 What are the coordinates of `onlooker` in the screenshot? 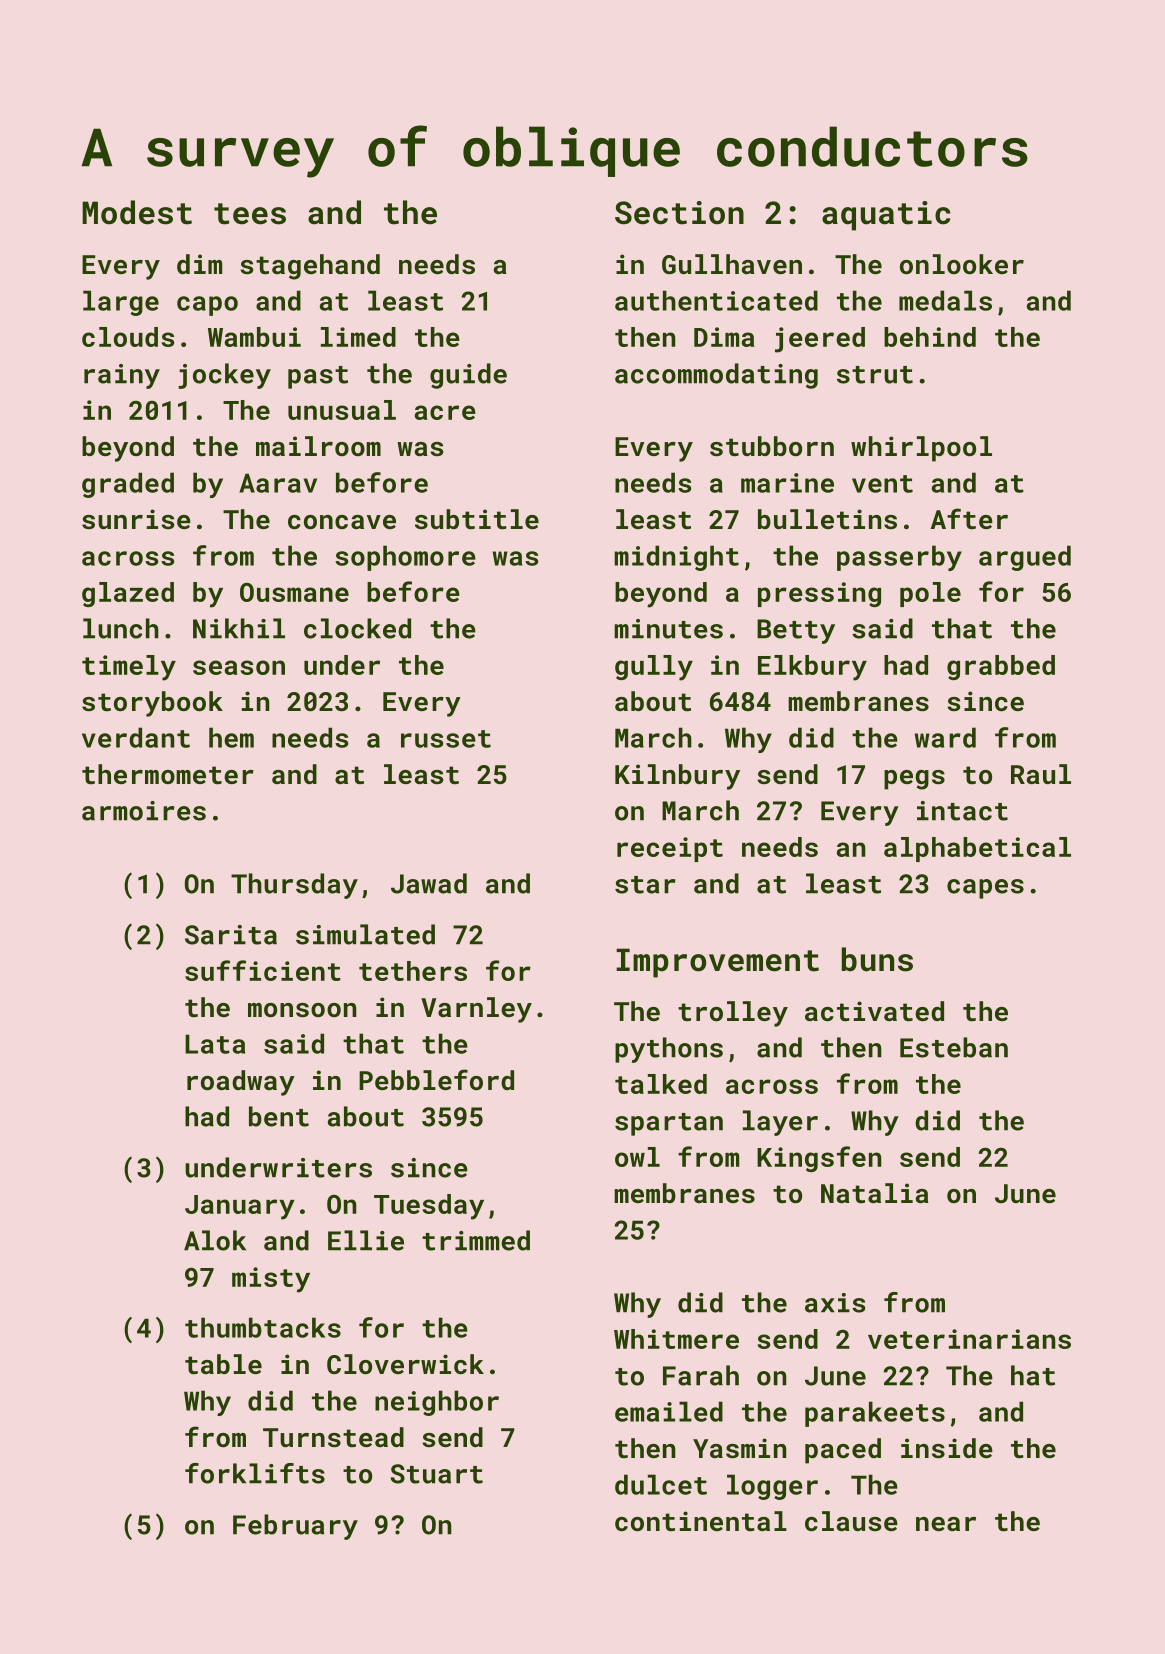 It's located at (962, 264).
